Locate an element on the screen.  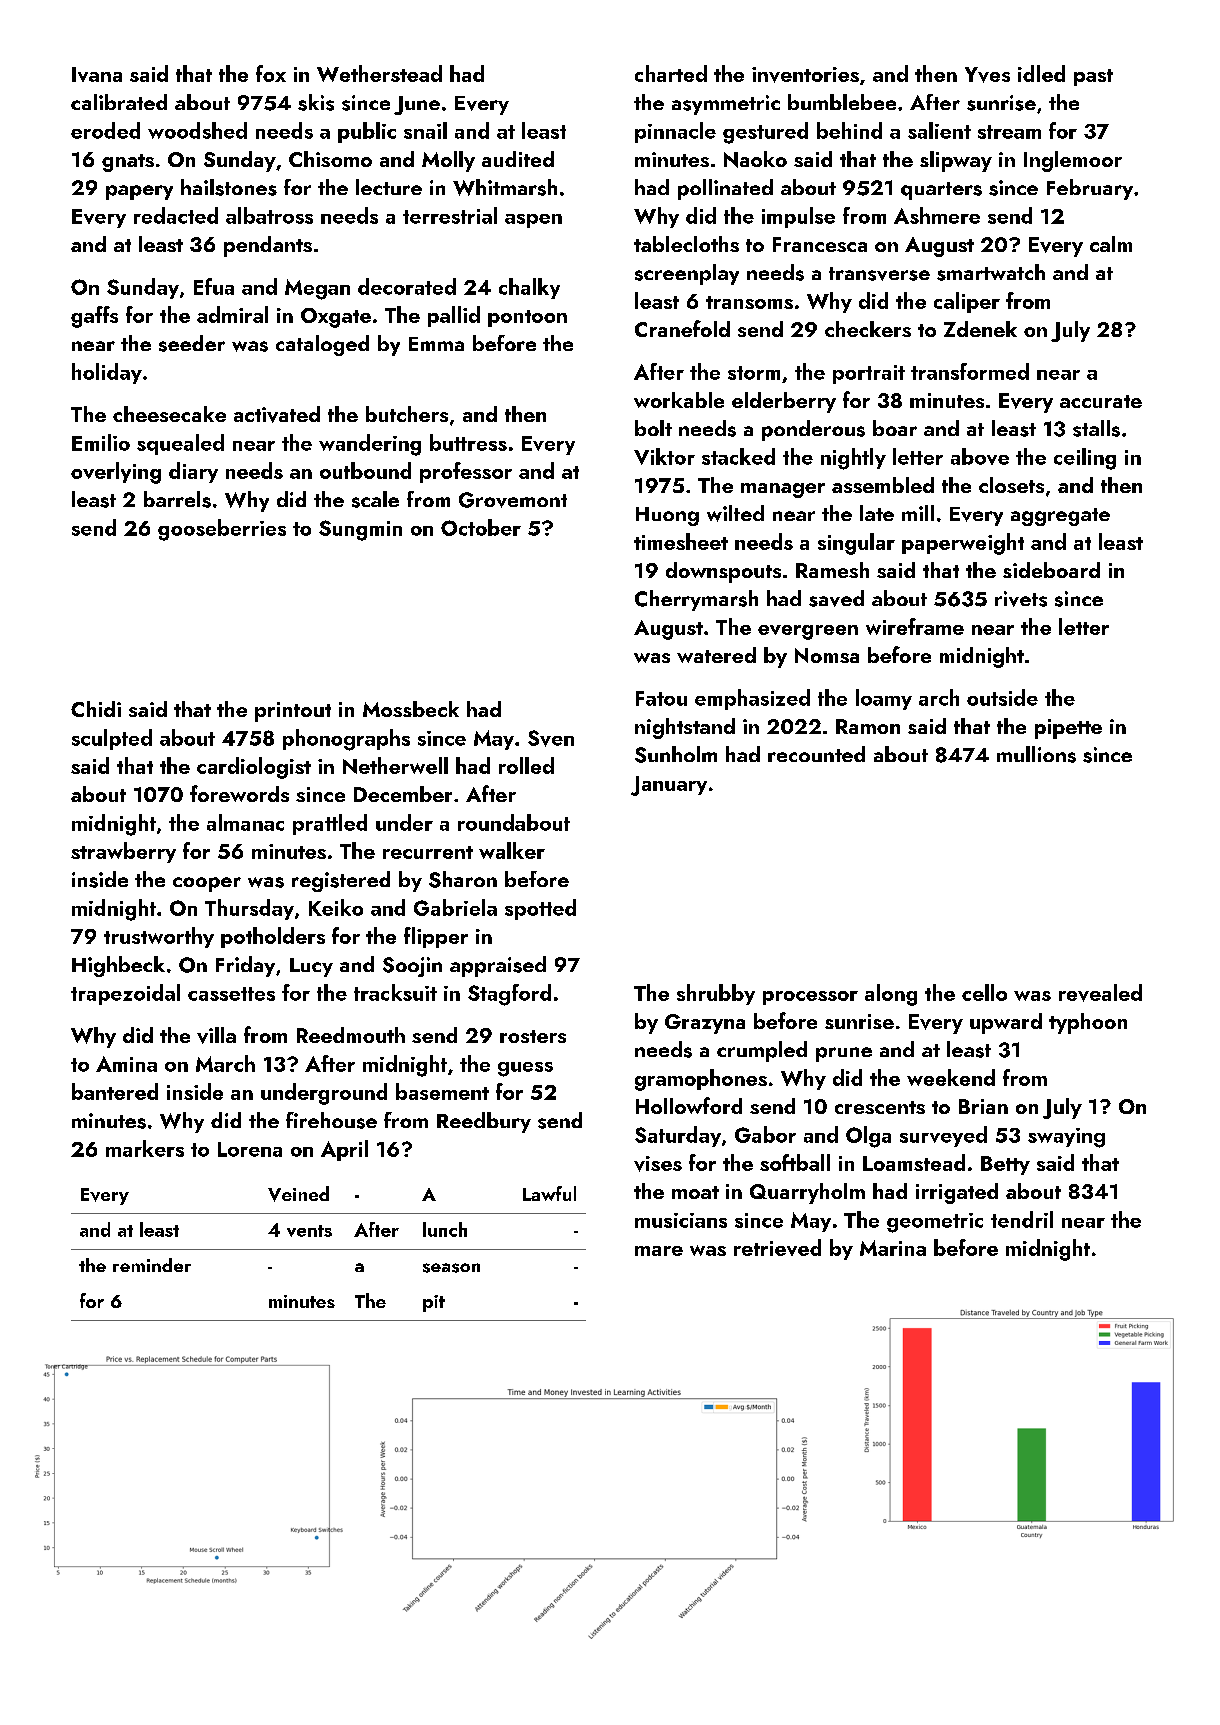
cheesecake is located at coordinates (169, 414).
